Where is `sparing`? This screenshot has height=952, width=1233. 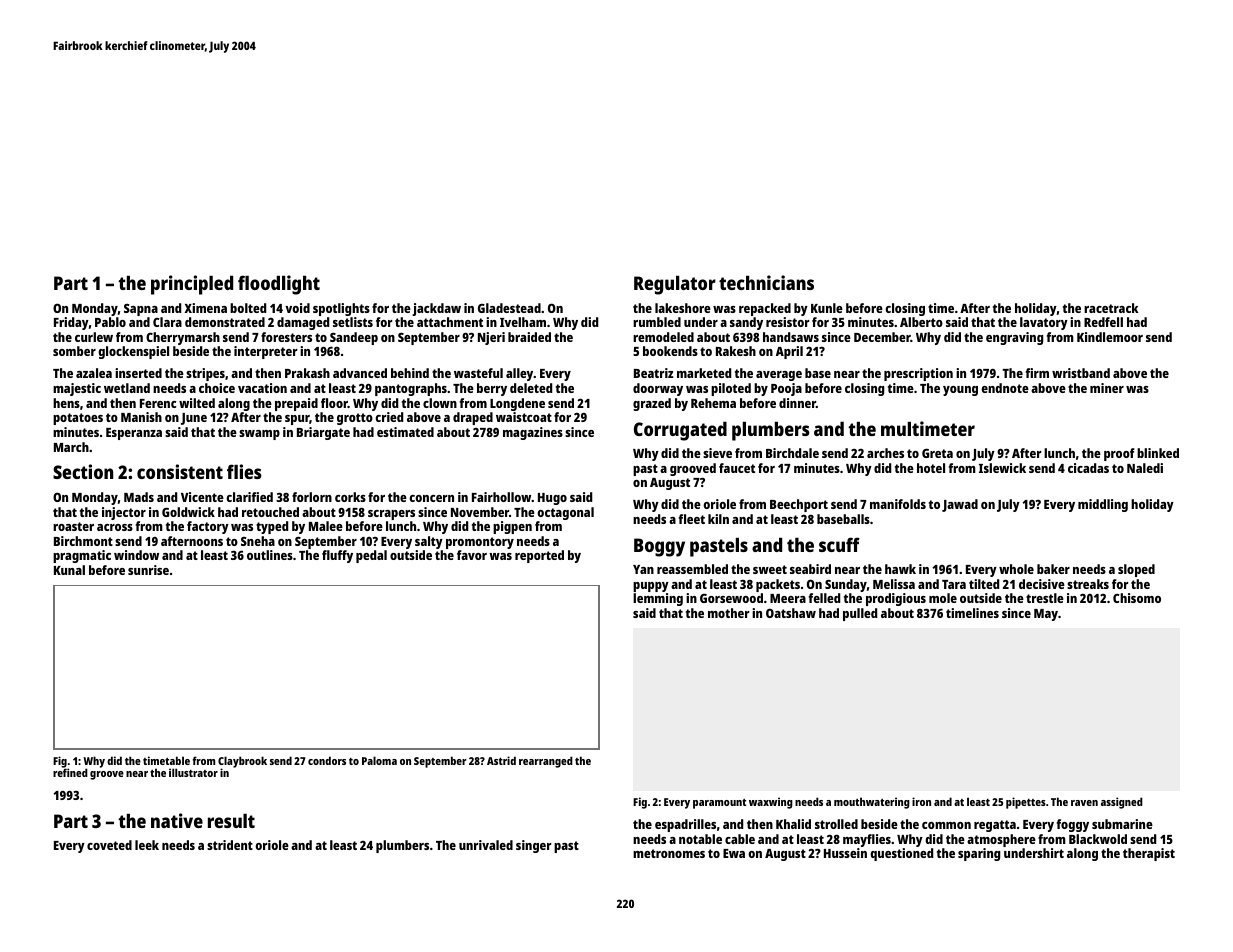
sparing is located at coordinates (979, 854).
